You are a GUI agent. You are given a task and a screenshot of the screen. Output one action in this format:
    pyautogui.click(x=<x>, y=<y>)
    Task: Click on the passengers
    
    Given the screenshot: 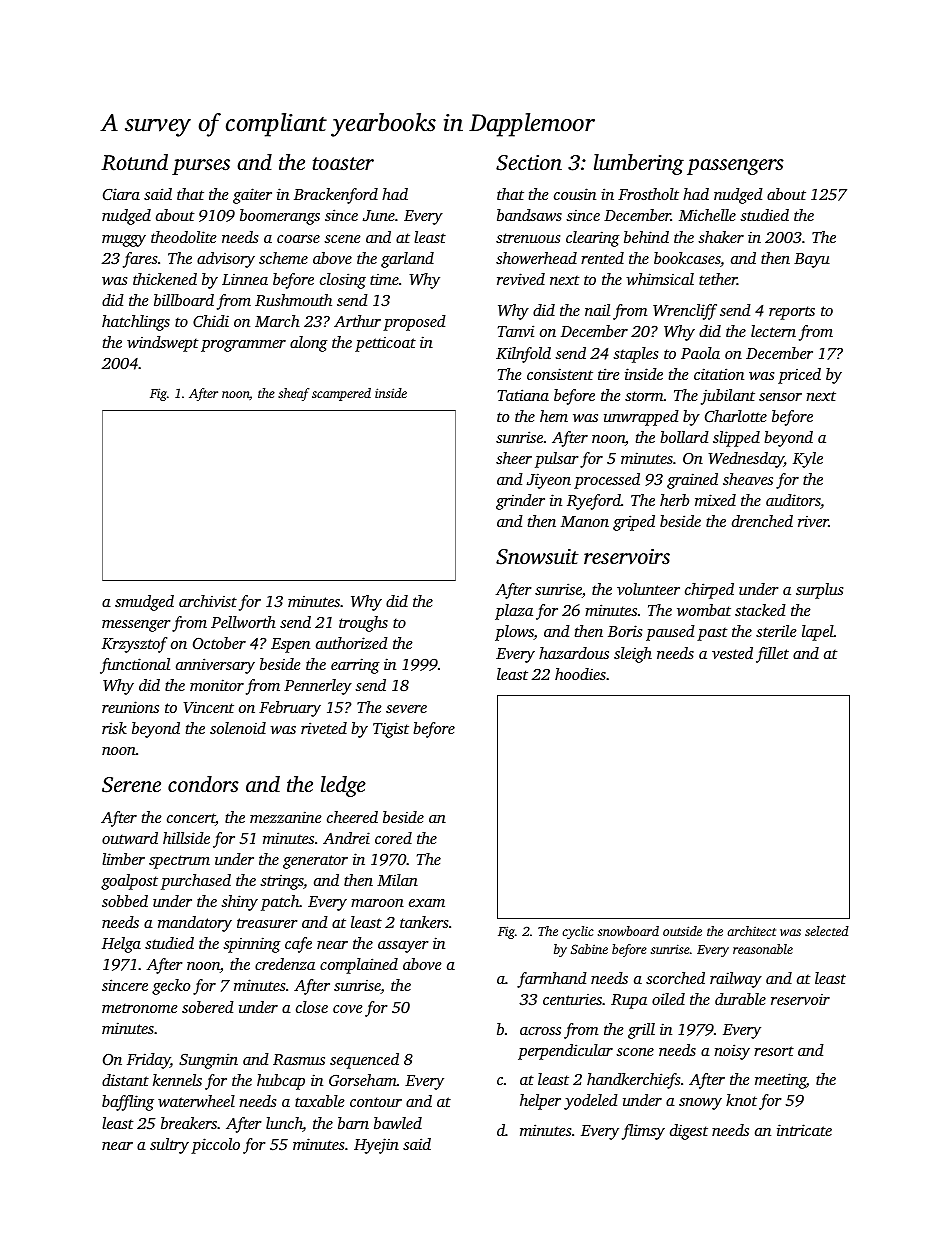 What is the action you would take?
    pyautogui.click(x=735, y=167)
